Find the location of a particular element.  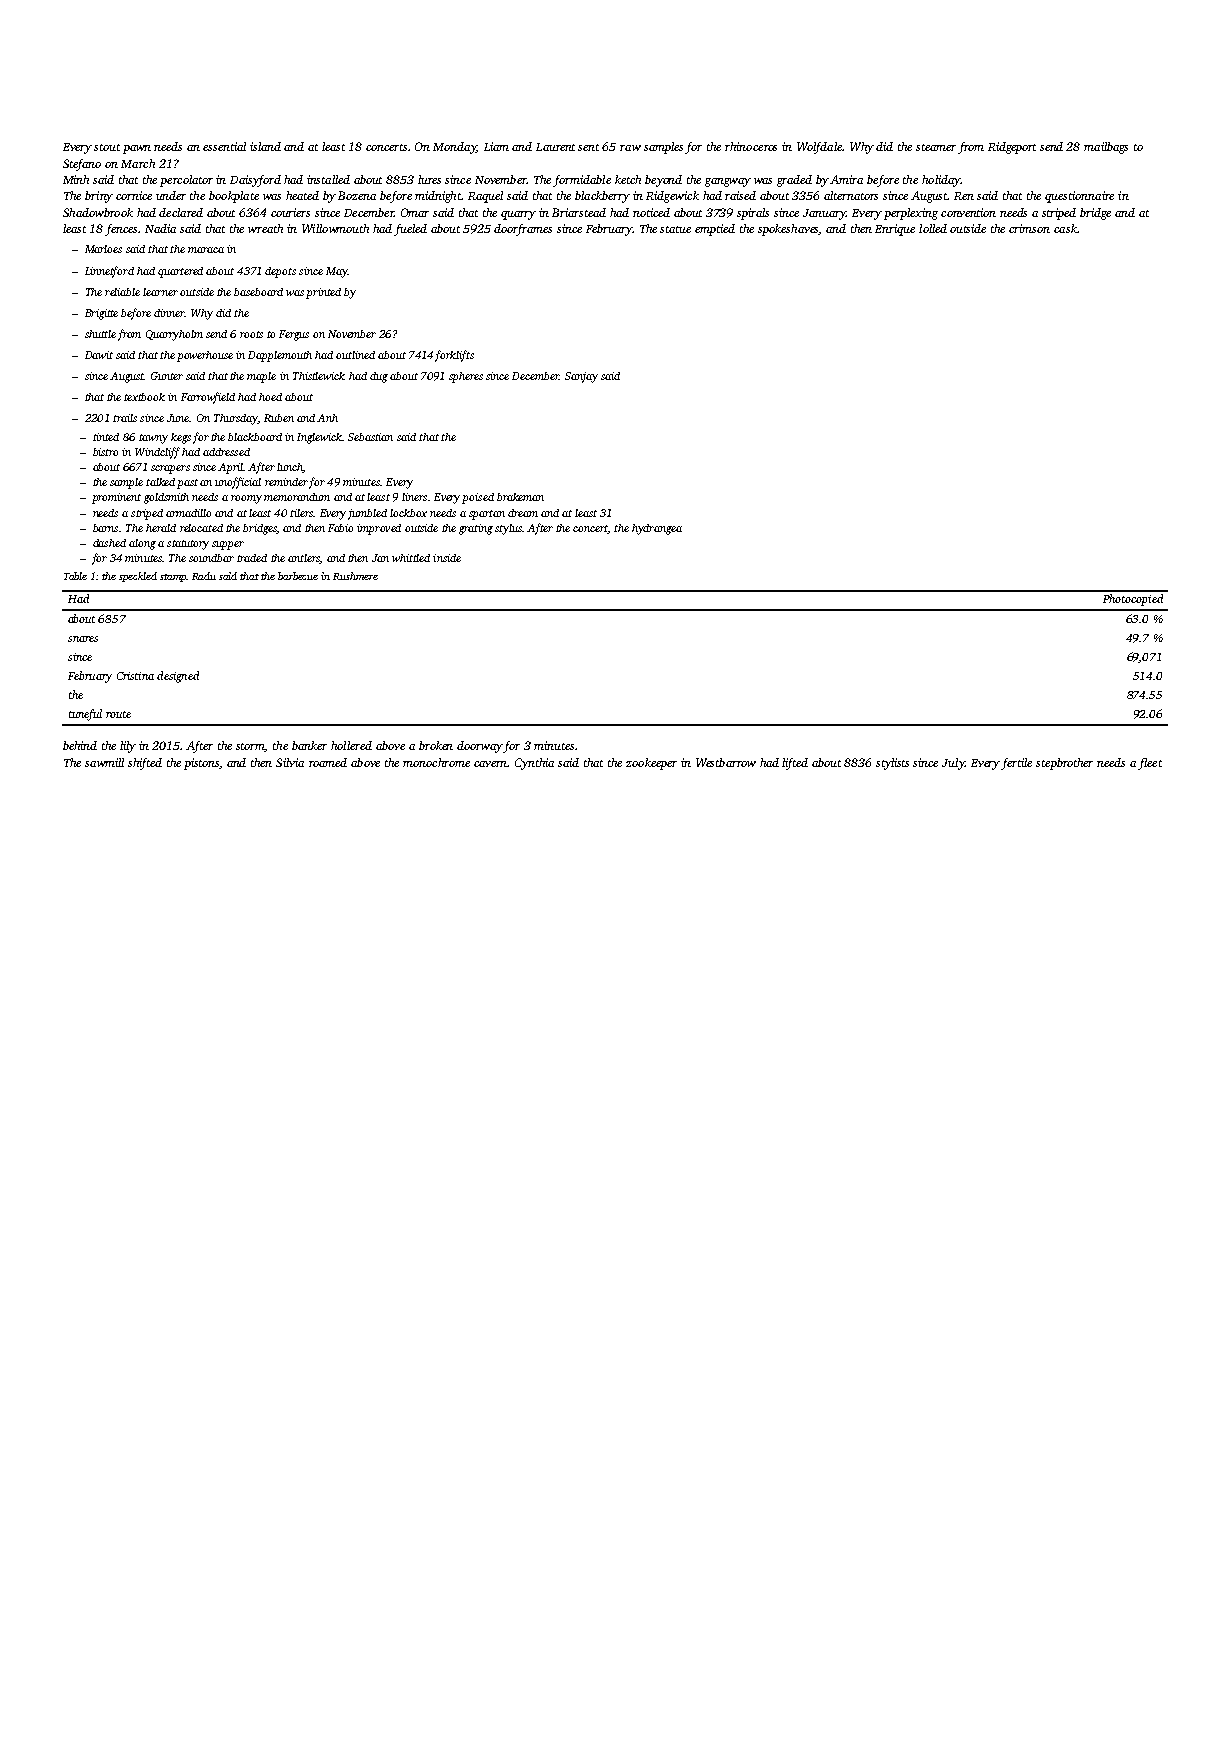

pistons is located at coordinates (202, 764).
